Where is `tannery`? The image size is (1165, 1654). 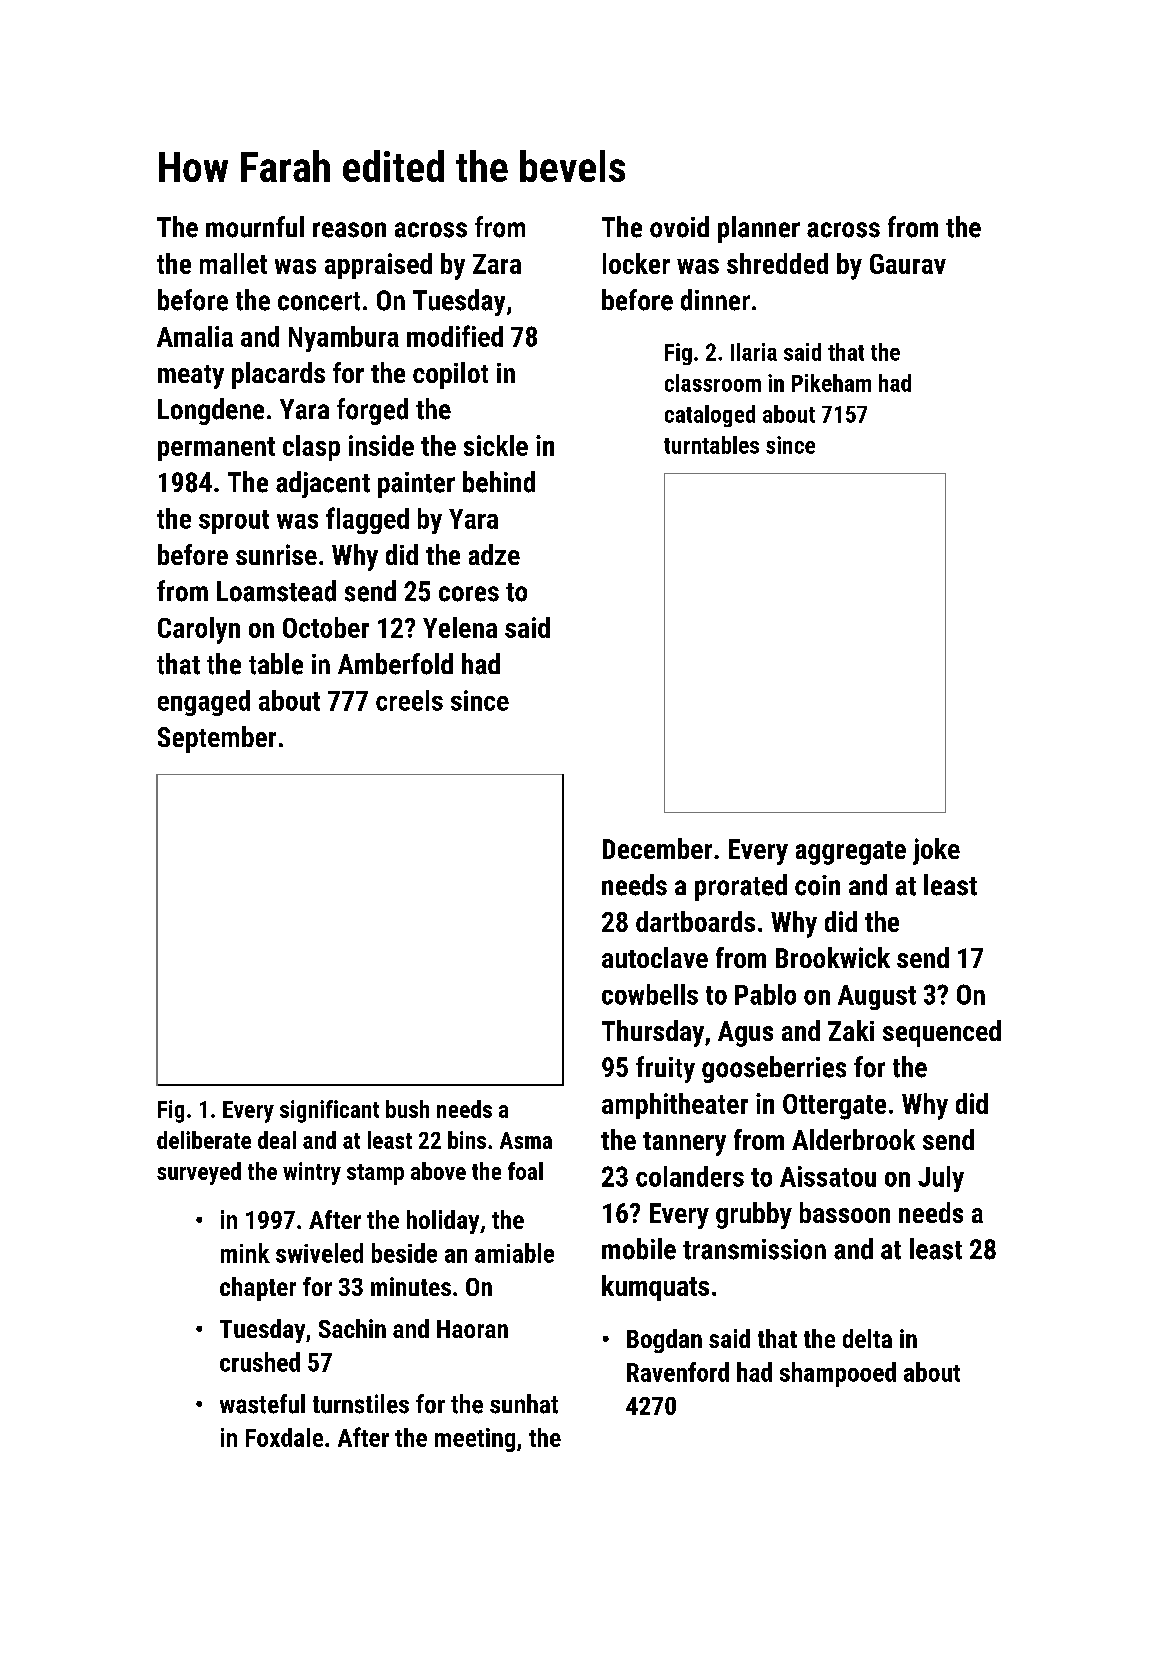 tannery is located at coordinates (684, 1144).
